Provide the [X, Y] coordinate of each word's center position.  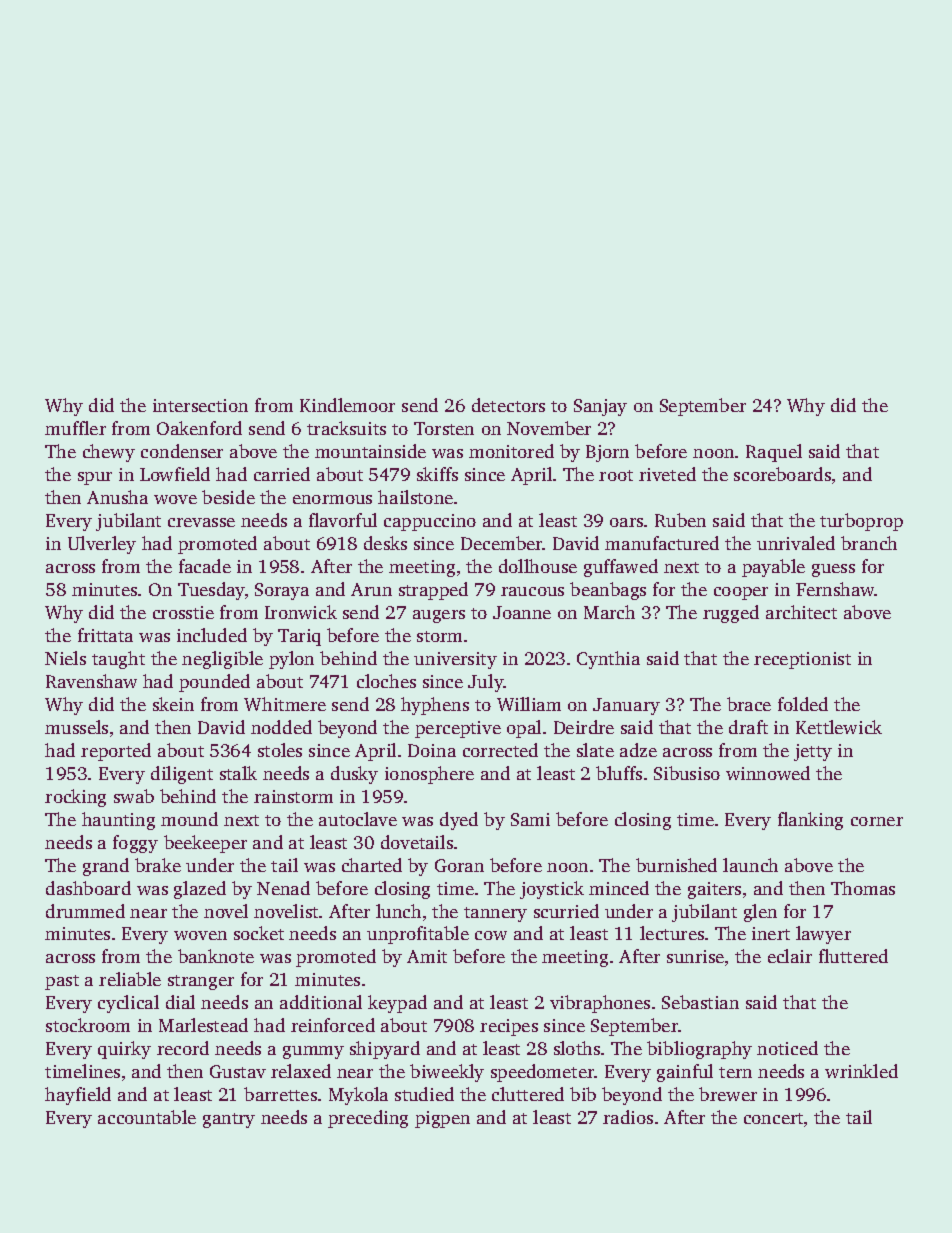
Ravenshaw [91, 681]
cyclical [128, 1004]
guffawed [621, 568]
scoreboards [782, 474]
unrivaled [796, 543]
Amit [427, 956]
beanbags [608, 591]
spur [95, 478]
